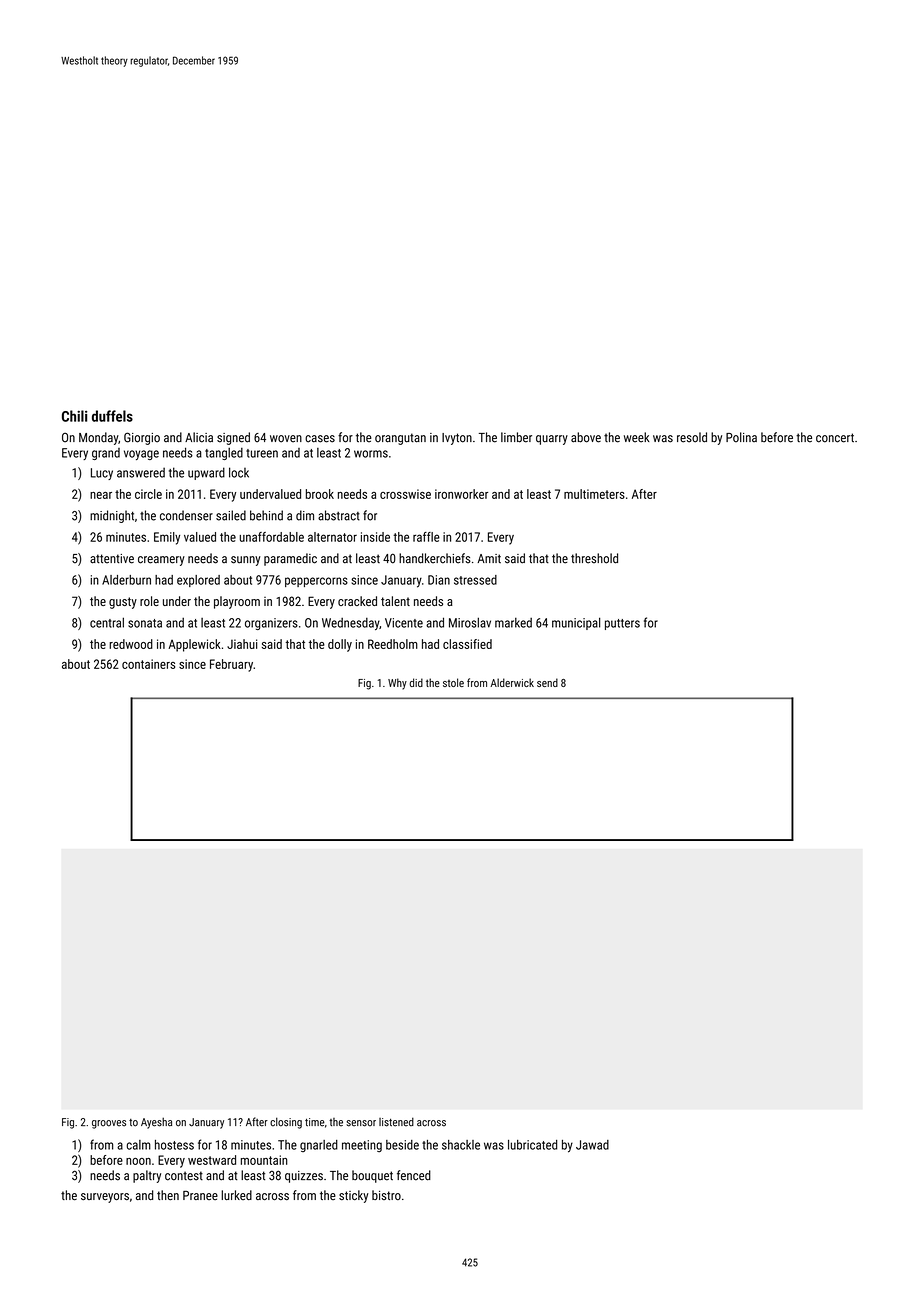  Describe the element at coordinates (592, 1145) in the document. I see `Jawad` at that location.
